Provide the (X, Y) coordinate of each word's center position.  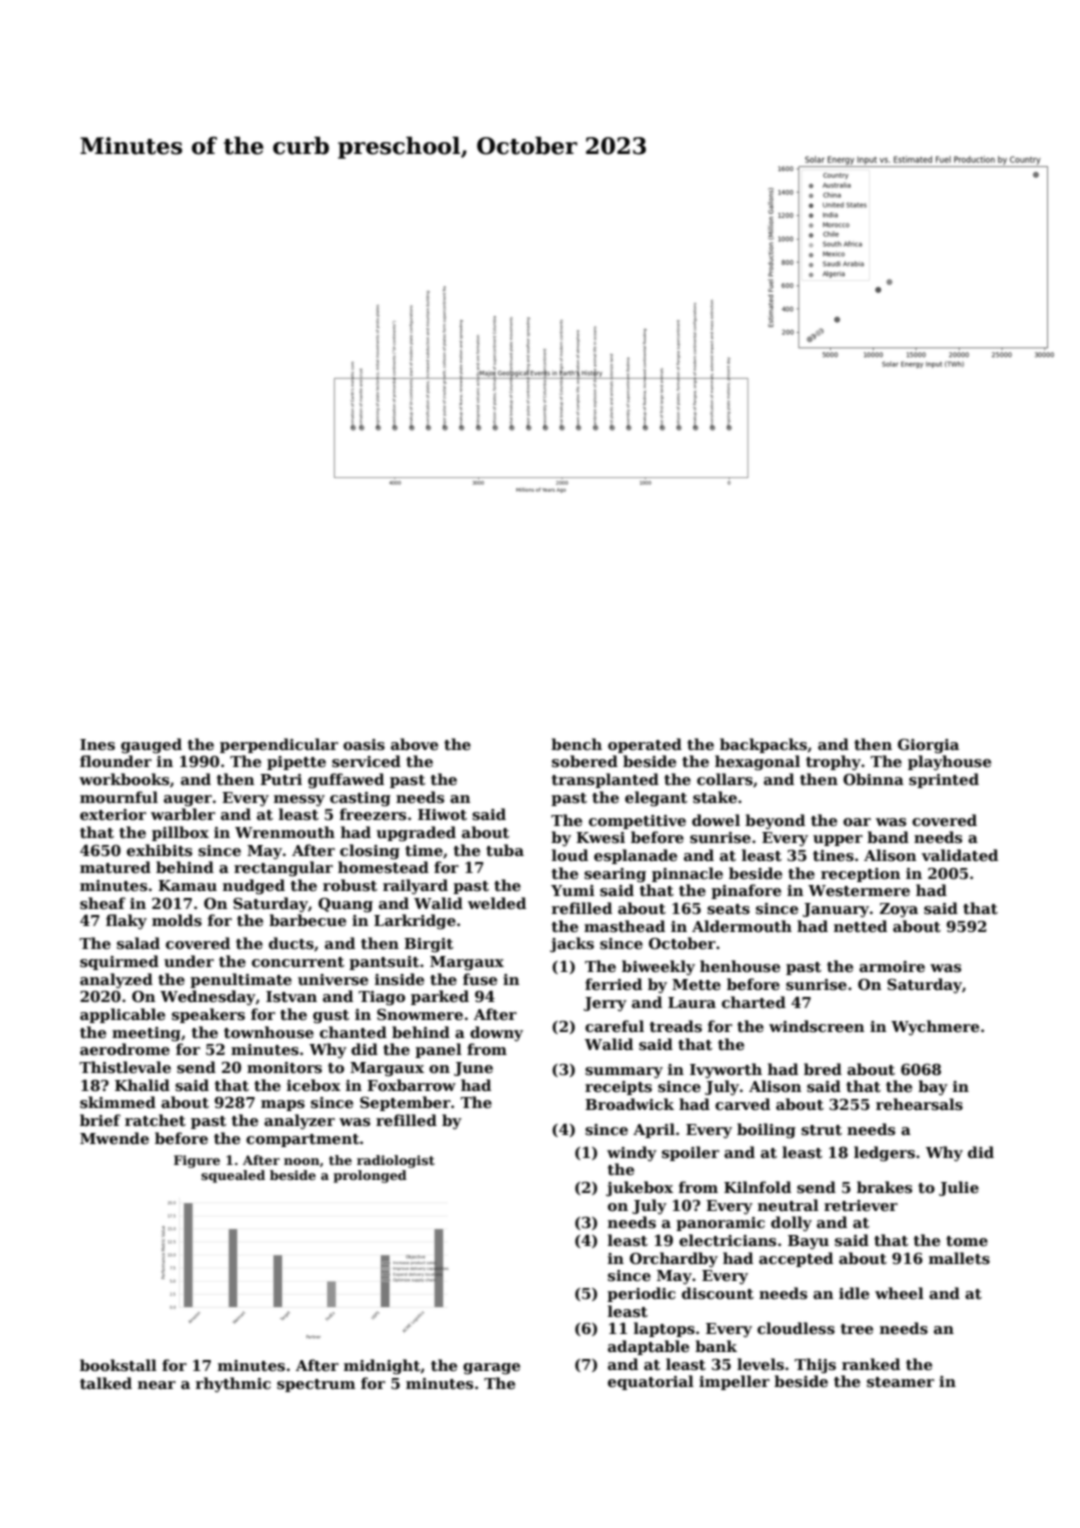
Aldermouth (742, 926)
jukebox (639, 1189)
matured (115, 867)
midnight (382, 1367)
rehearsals (919, 1104)
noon (302, 1161)
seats (728, 909)
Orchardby (674, 1260)
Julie (959, 1188)
